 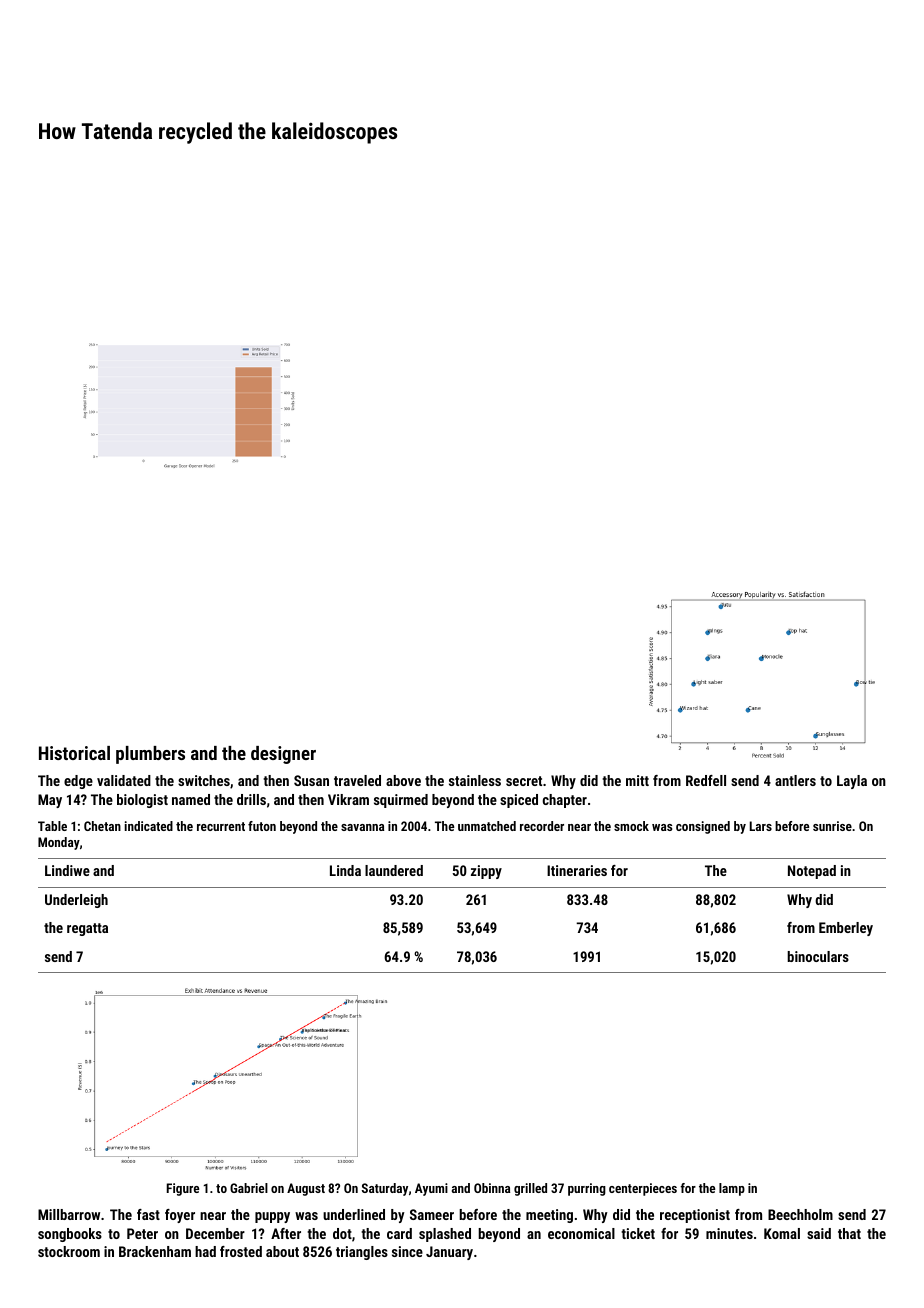 I want to click on Layla, so click(x=852, y=782).
